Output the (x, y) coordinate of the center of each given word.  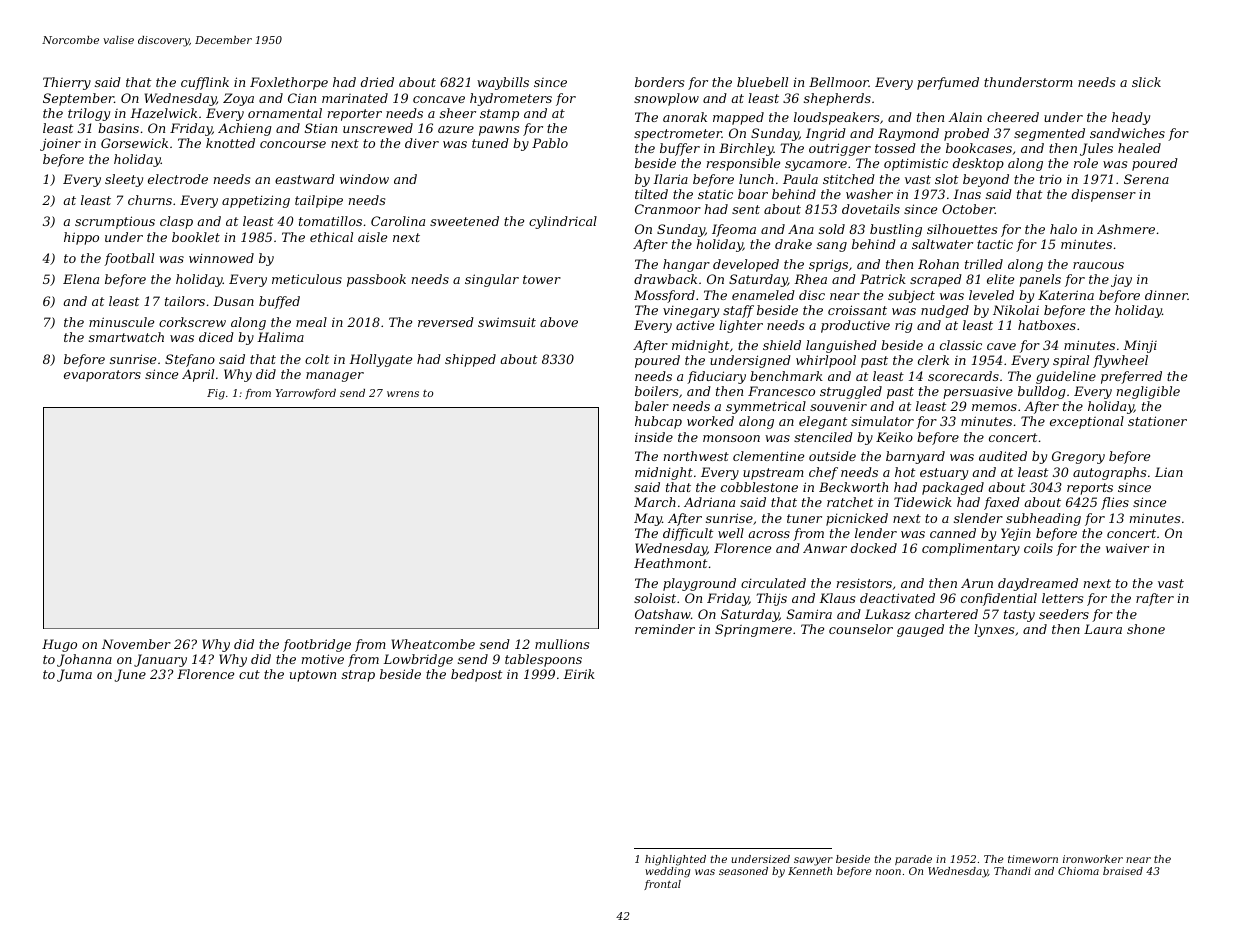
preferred (1131, 377)
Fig (216, 394)
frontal (662, 885)
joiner (60, 144)
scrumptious (115, 222)
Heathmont (670, 563)
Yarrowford (306, 394)
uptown (313, 676)
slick (1146, 82)
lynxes (994, 630)
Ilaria (670, 179)
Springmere (753, 630)
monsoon (731, 438)
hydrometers (511, 99)
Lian (1169, 472)
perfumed (948, 83)
